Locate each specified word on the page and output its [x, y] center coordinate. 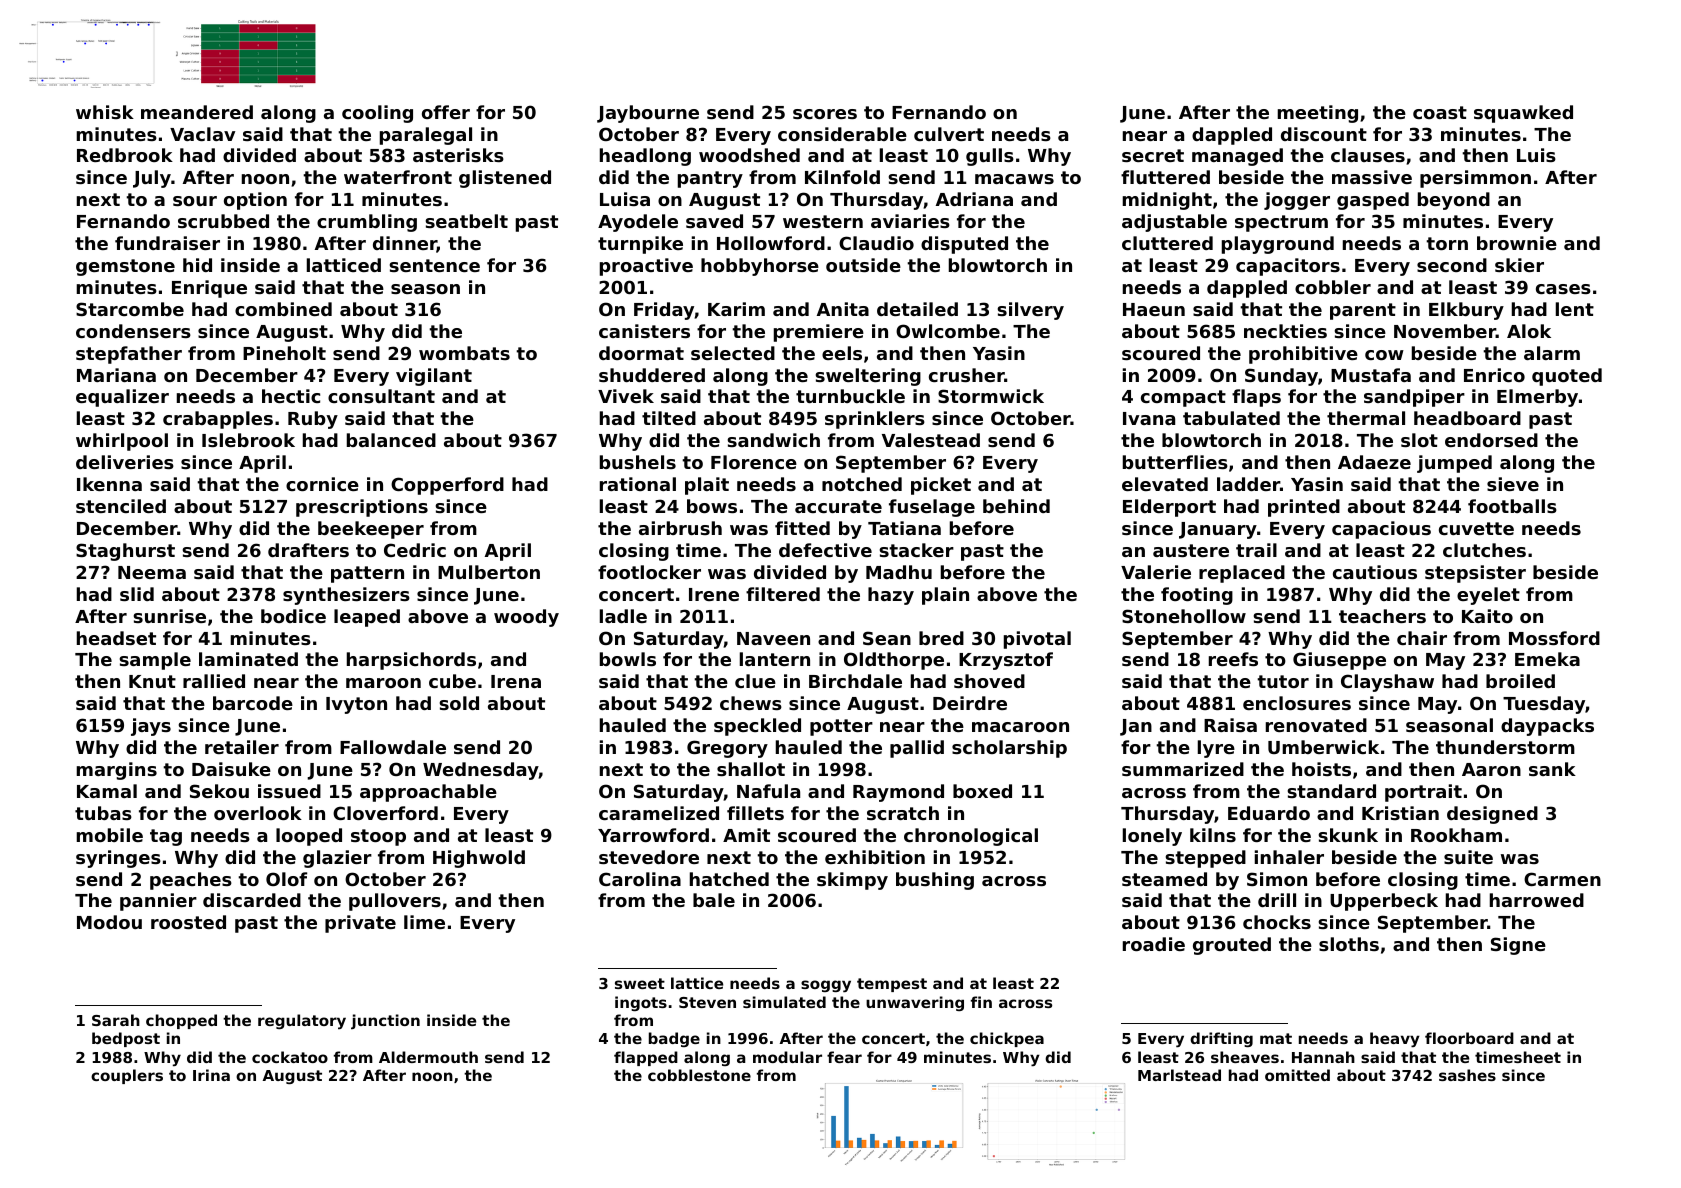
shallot [751, 769]
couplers [127, 1076]
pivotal [1037, 640]
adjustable [1174, 223]
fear [844, 1057]
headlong [645, 157]
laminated [248, 659]
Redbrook [125, 155]
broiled [1520, 681]
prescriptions [362, 508]
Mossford [1554, 638]
